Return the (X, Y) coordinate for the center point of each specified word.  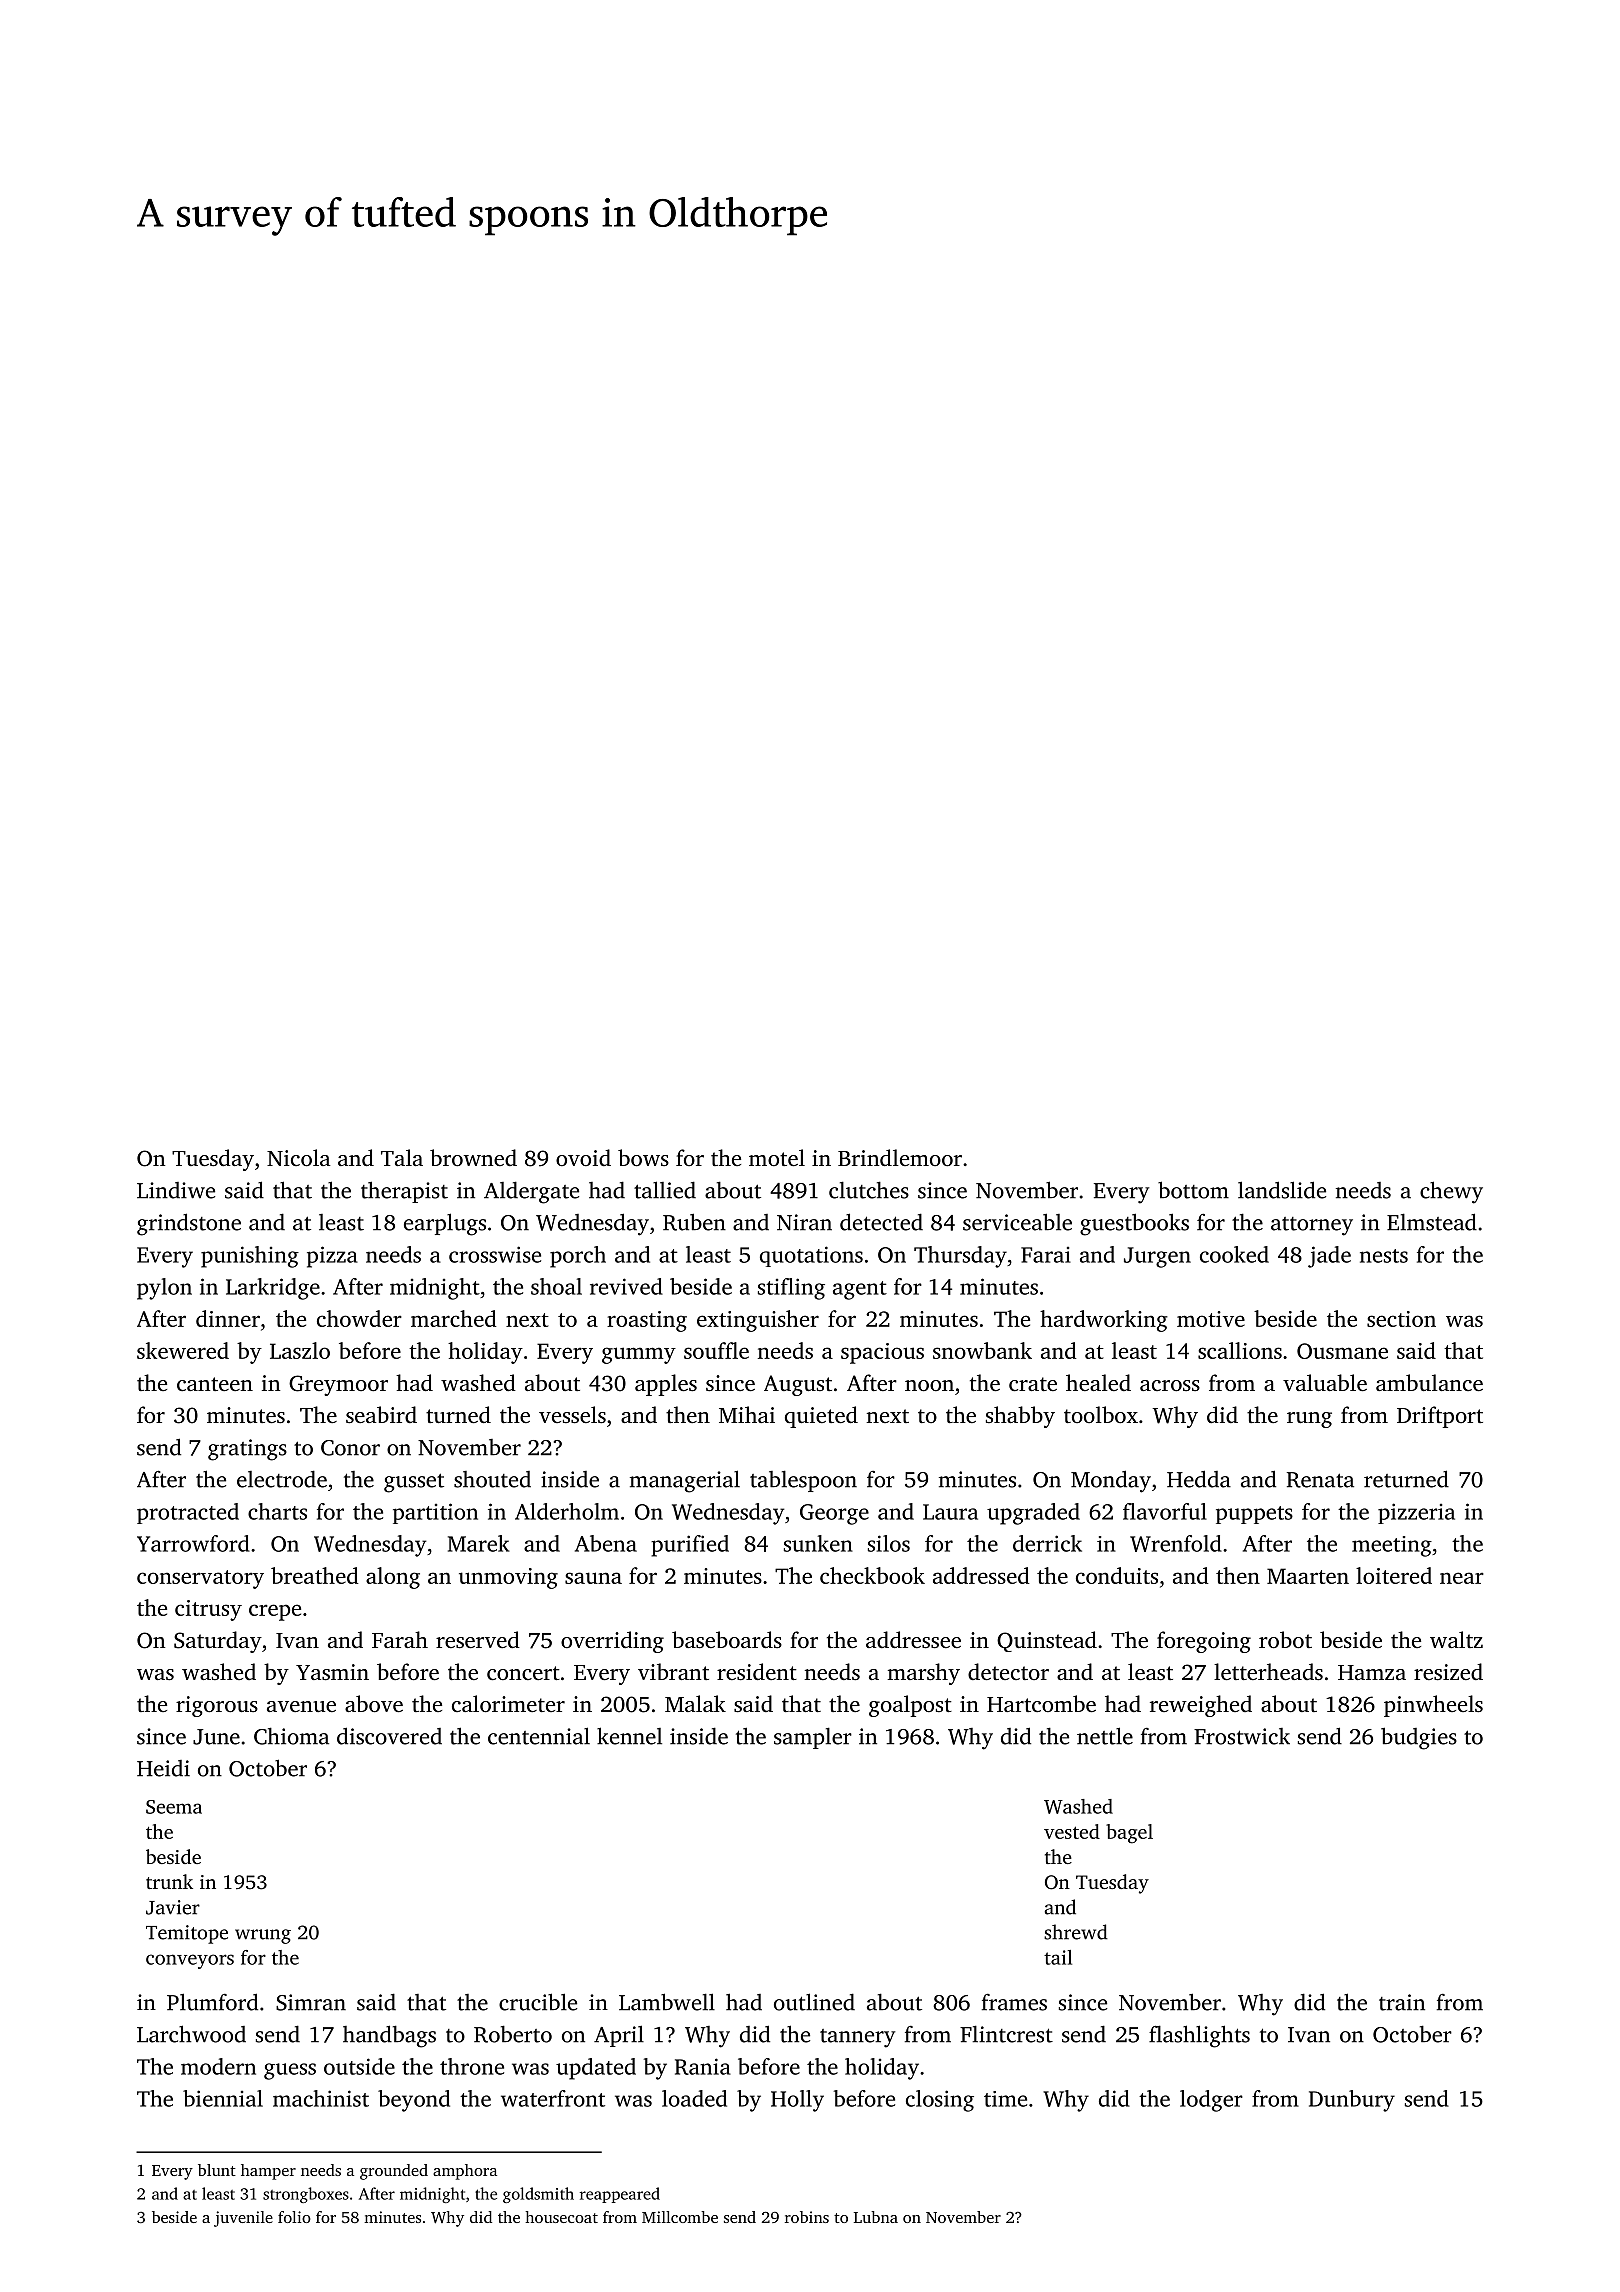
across (1170, 1385)
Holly (797, 2101)
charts (277, 1511)
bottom (1193, 1190)
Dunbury (1352, 2101)
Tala (402, 1157)
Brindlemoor (900, 1158)
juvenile (243, 2219)
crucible (538, 2002)
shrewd (1076, 1932)
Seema (174, 1807)
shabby (1020, 1417)
